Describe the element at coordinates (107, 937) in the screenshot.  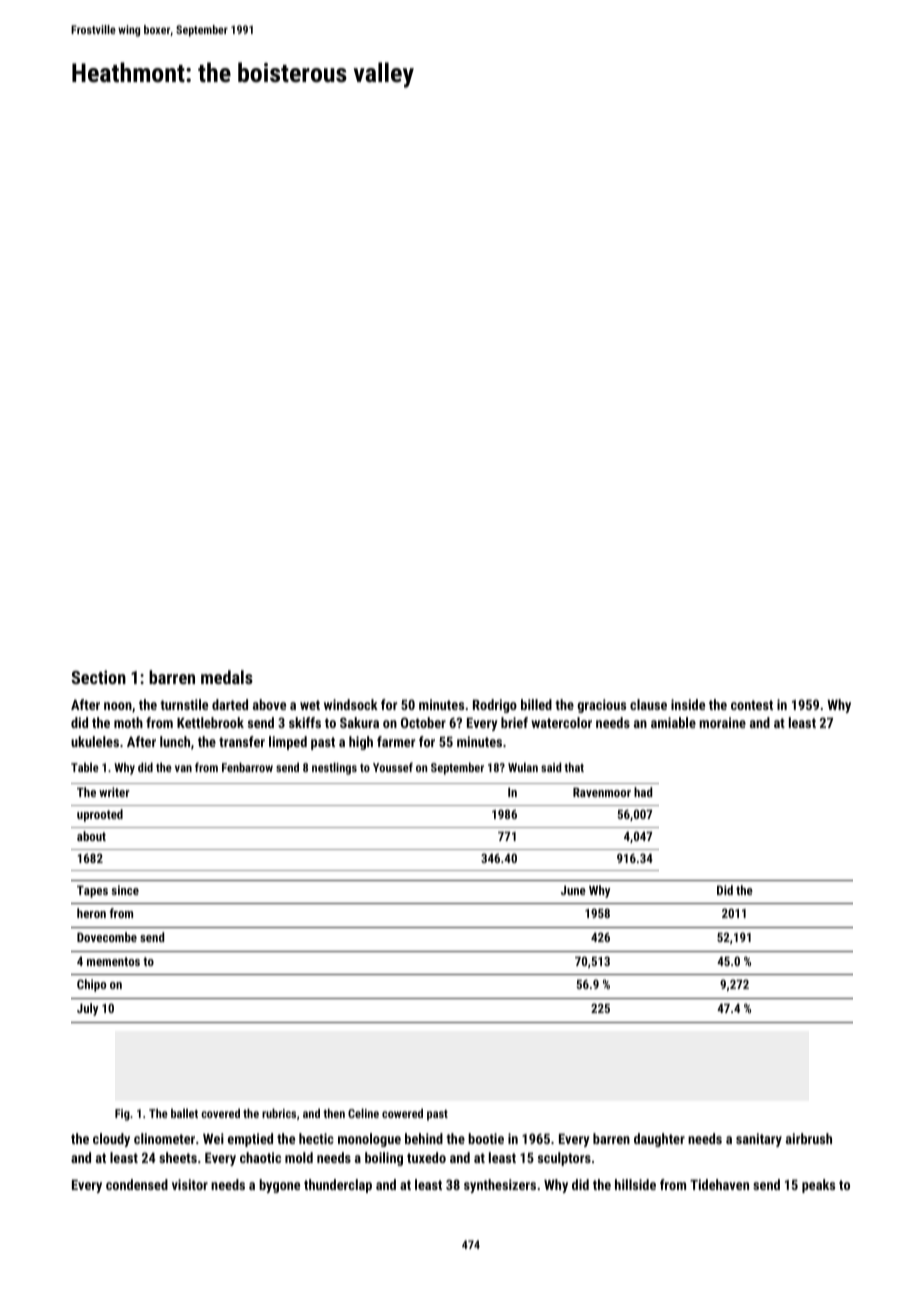
I see `Dovecombe` at that location.
